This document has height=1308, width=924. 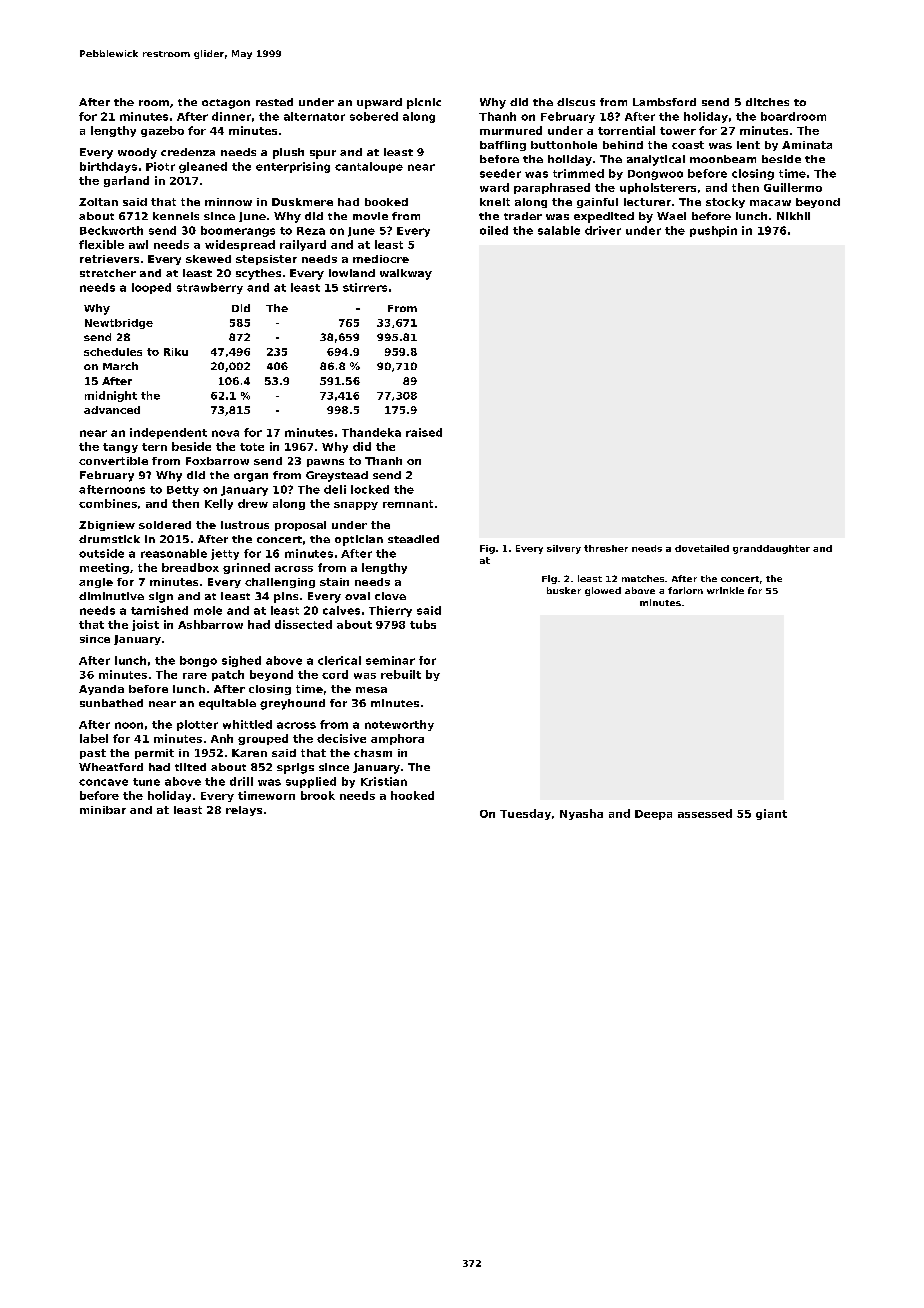 I want to click on wrinkle, so click(x=725, y=590).
